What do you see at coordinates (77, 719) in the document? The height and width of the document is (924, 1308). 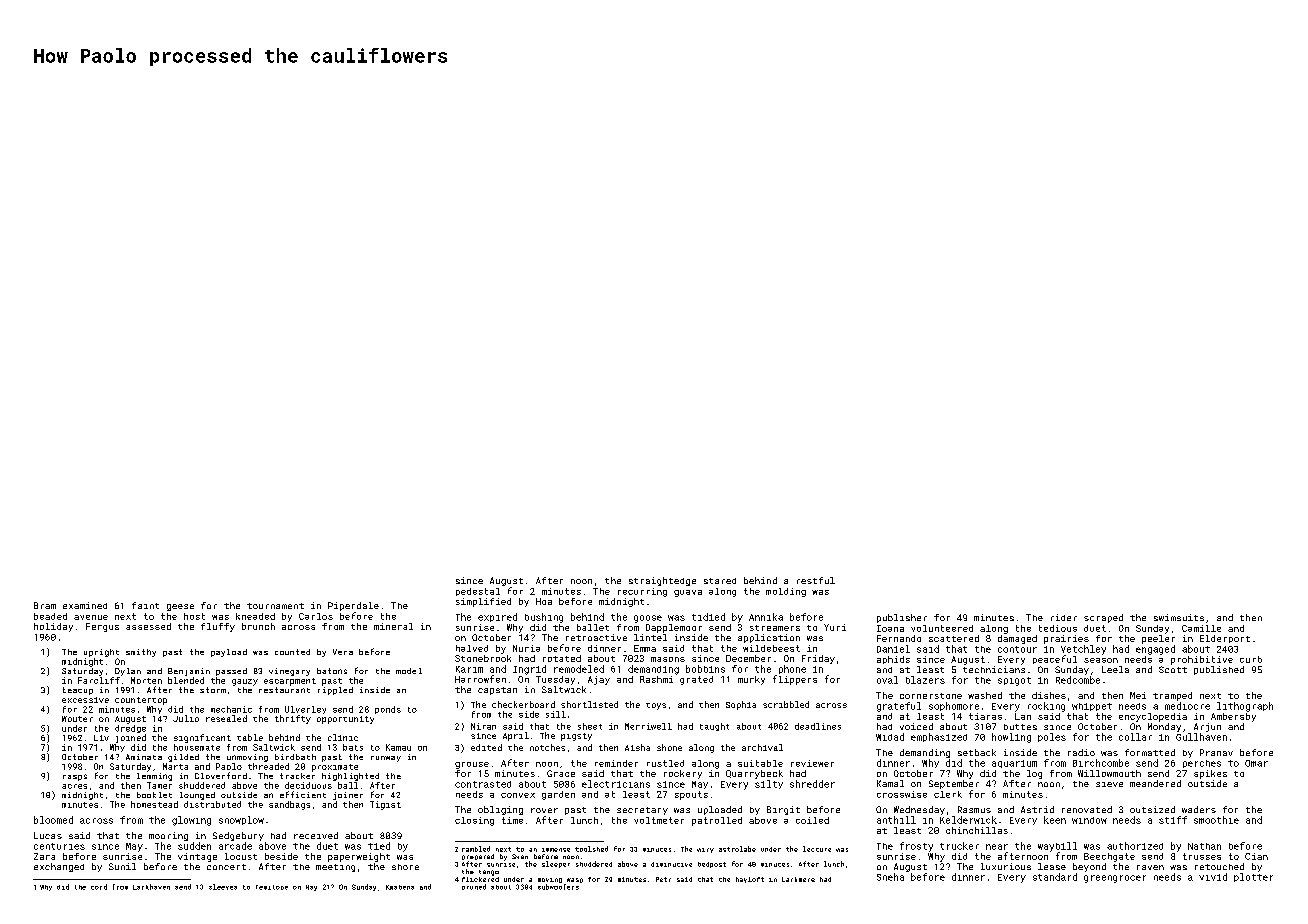 I see `Wouter` at bounding box center [77, 719].
